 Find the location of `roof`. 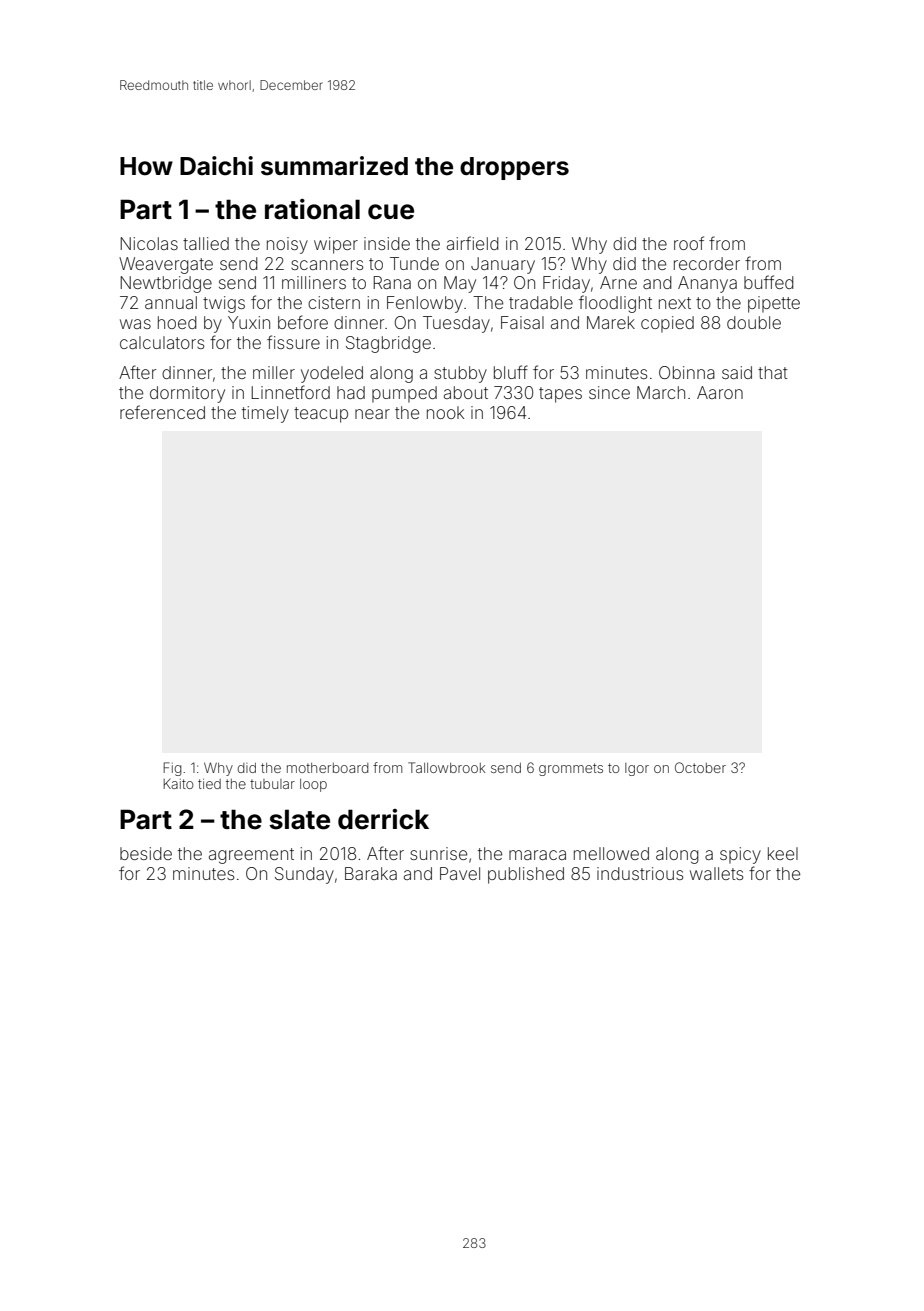

roof is located at coordinates (689, 243).
